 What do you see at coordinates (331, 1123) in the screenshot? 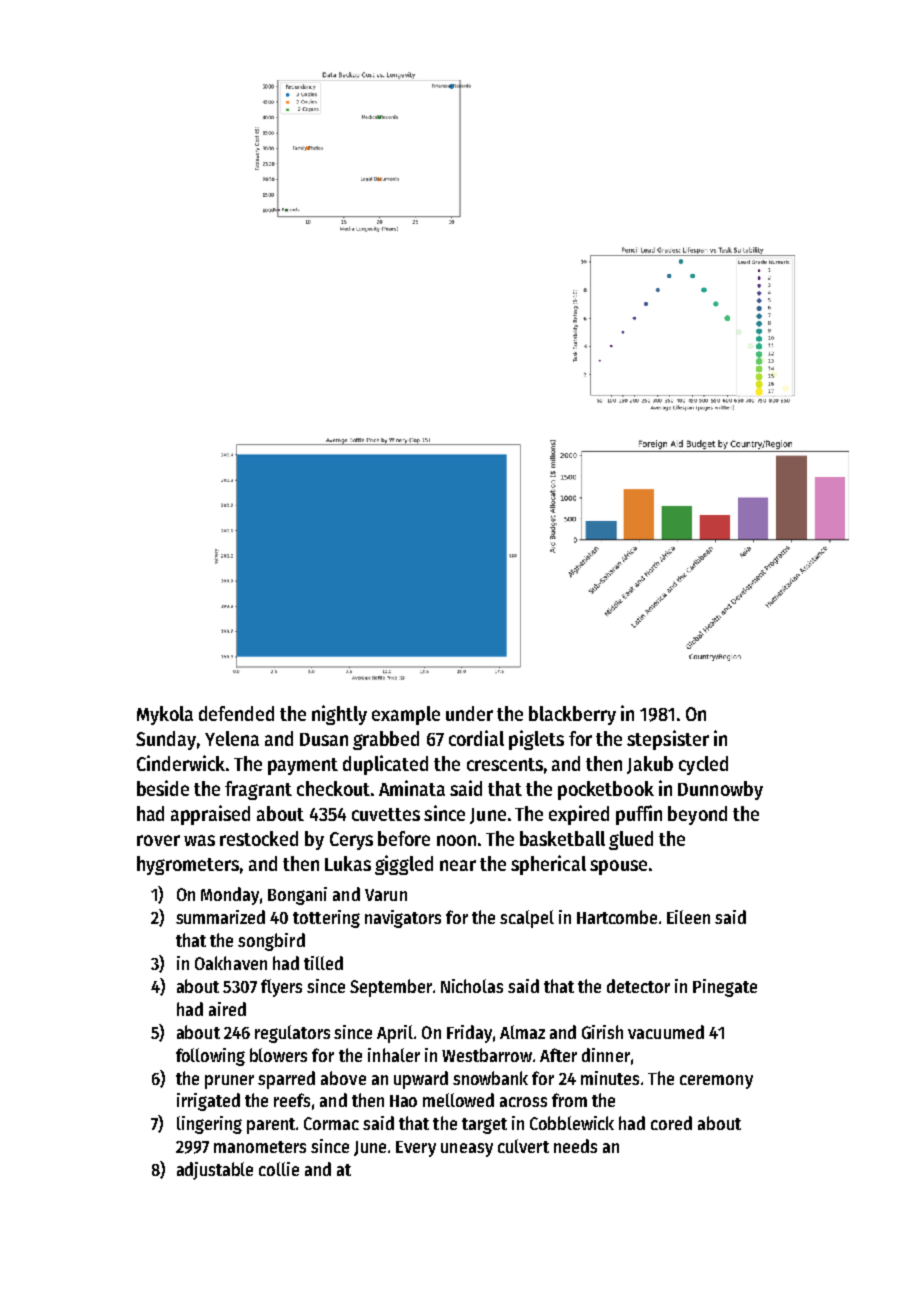
I see `Cormac` at bounding box center [331, 1123].
